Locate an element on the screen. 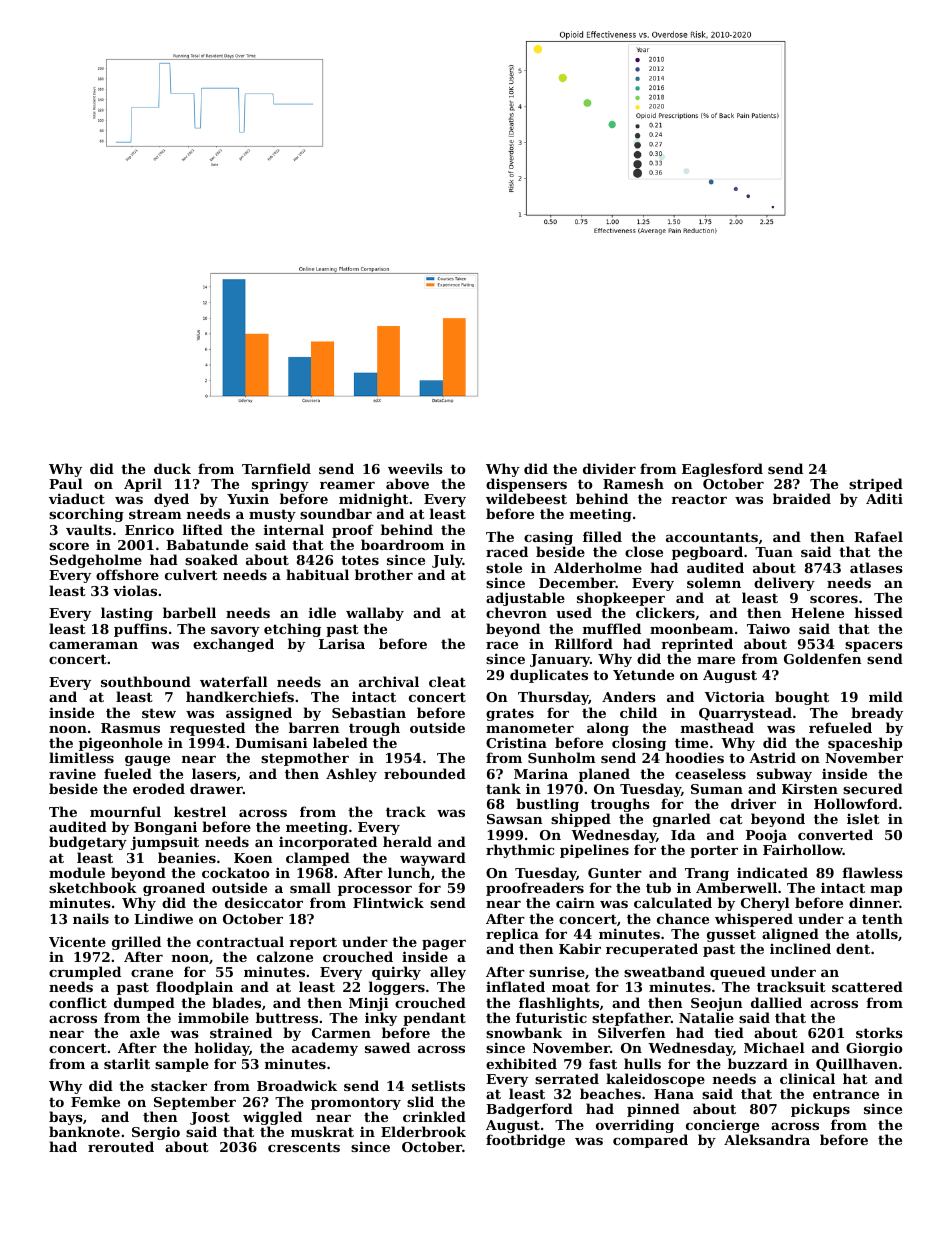 Image resolution: width=952 pixels, height=1233 pixels. axle is located at coordinates (145, 1032).
